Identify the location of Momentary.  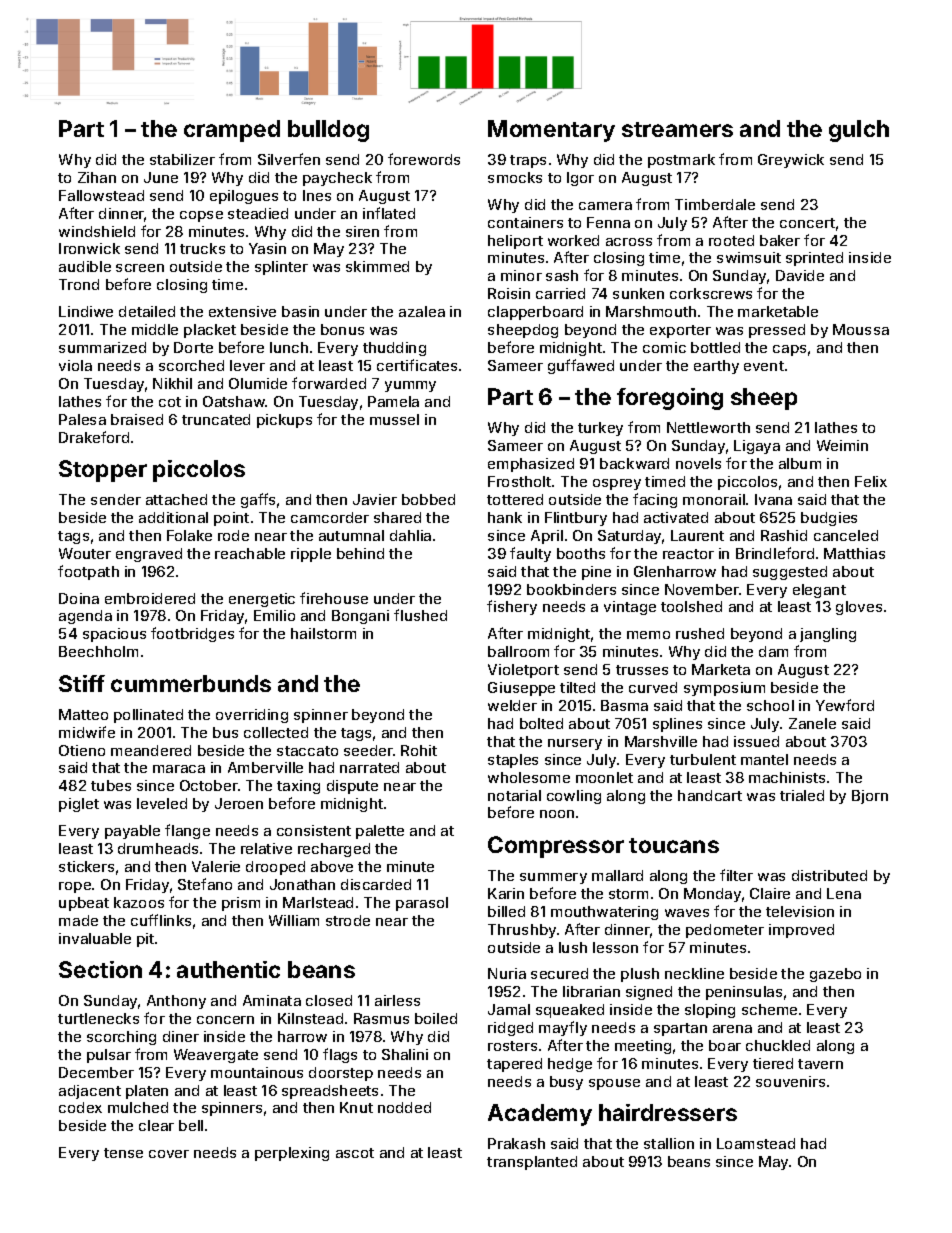
(551, 131).
